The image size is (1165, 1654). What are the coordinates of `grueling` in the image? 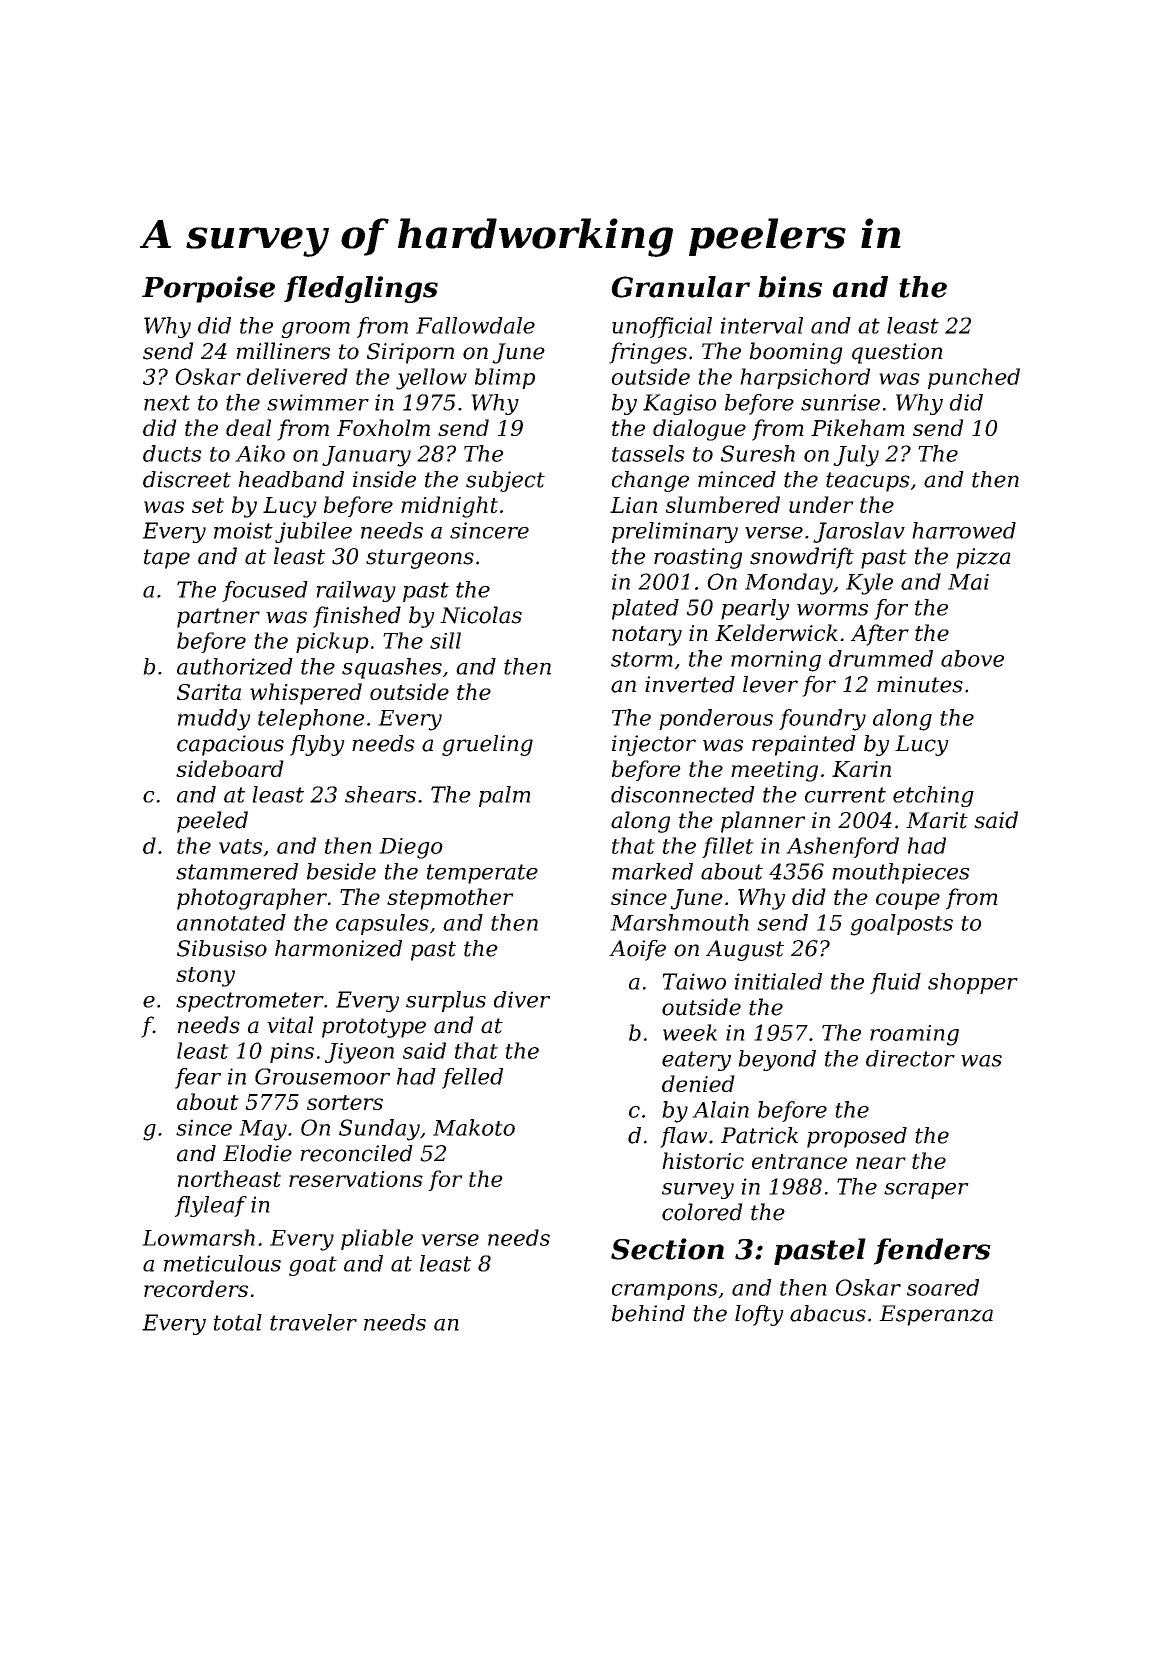 It's located at (487, 745).
